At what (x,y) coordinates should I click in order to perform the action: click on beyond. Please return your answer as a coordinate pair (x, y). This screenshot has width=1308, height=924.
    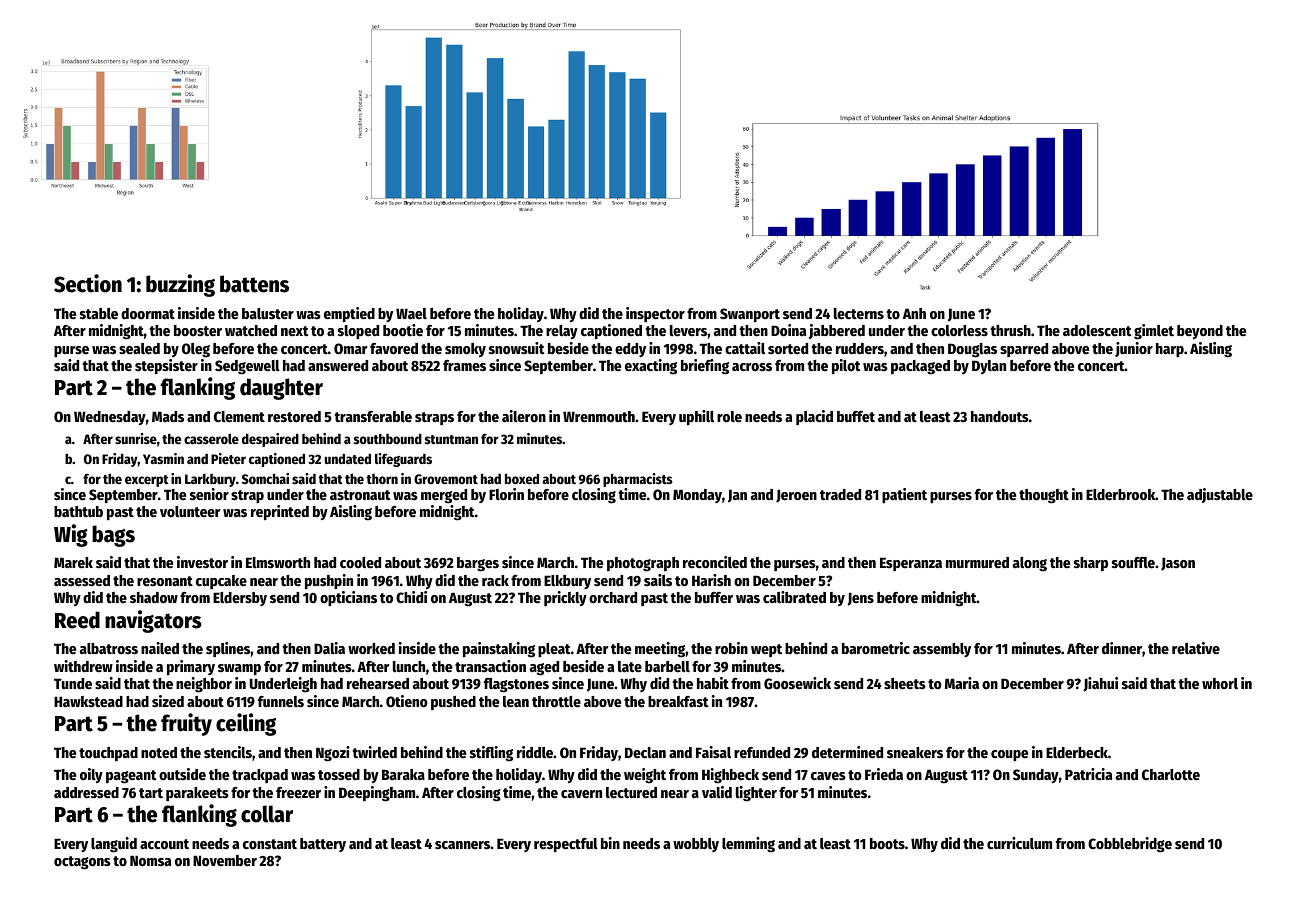
    Looking at the image, I should click on (1200, 332).
